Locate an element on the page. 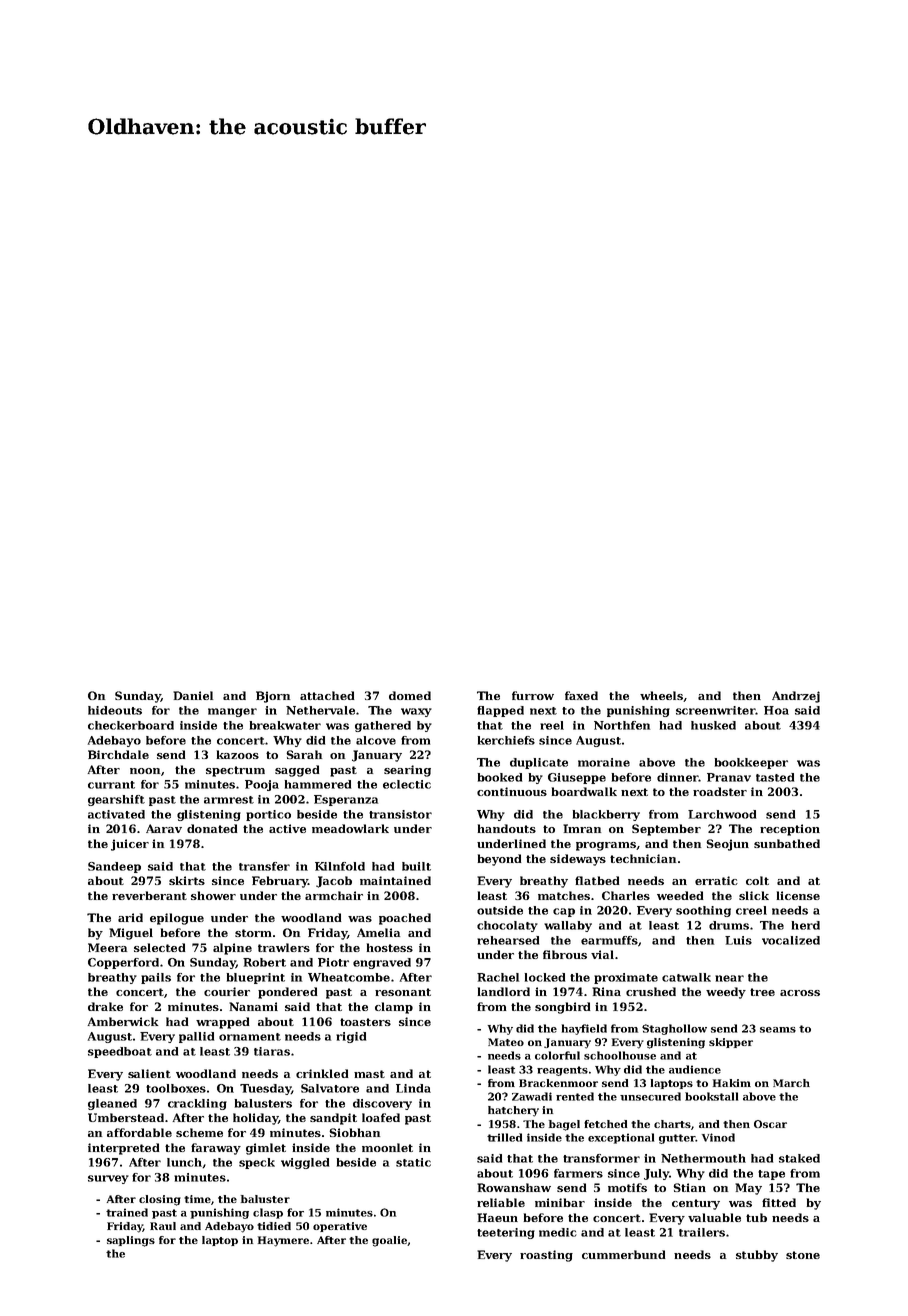 This document has width=908, height=1316. trilled is located at coordinates (504, 1137).
